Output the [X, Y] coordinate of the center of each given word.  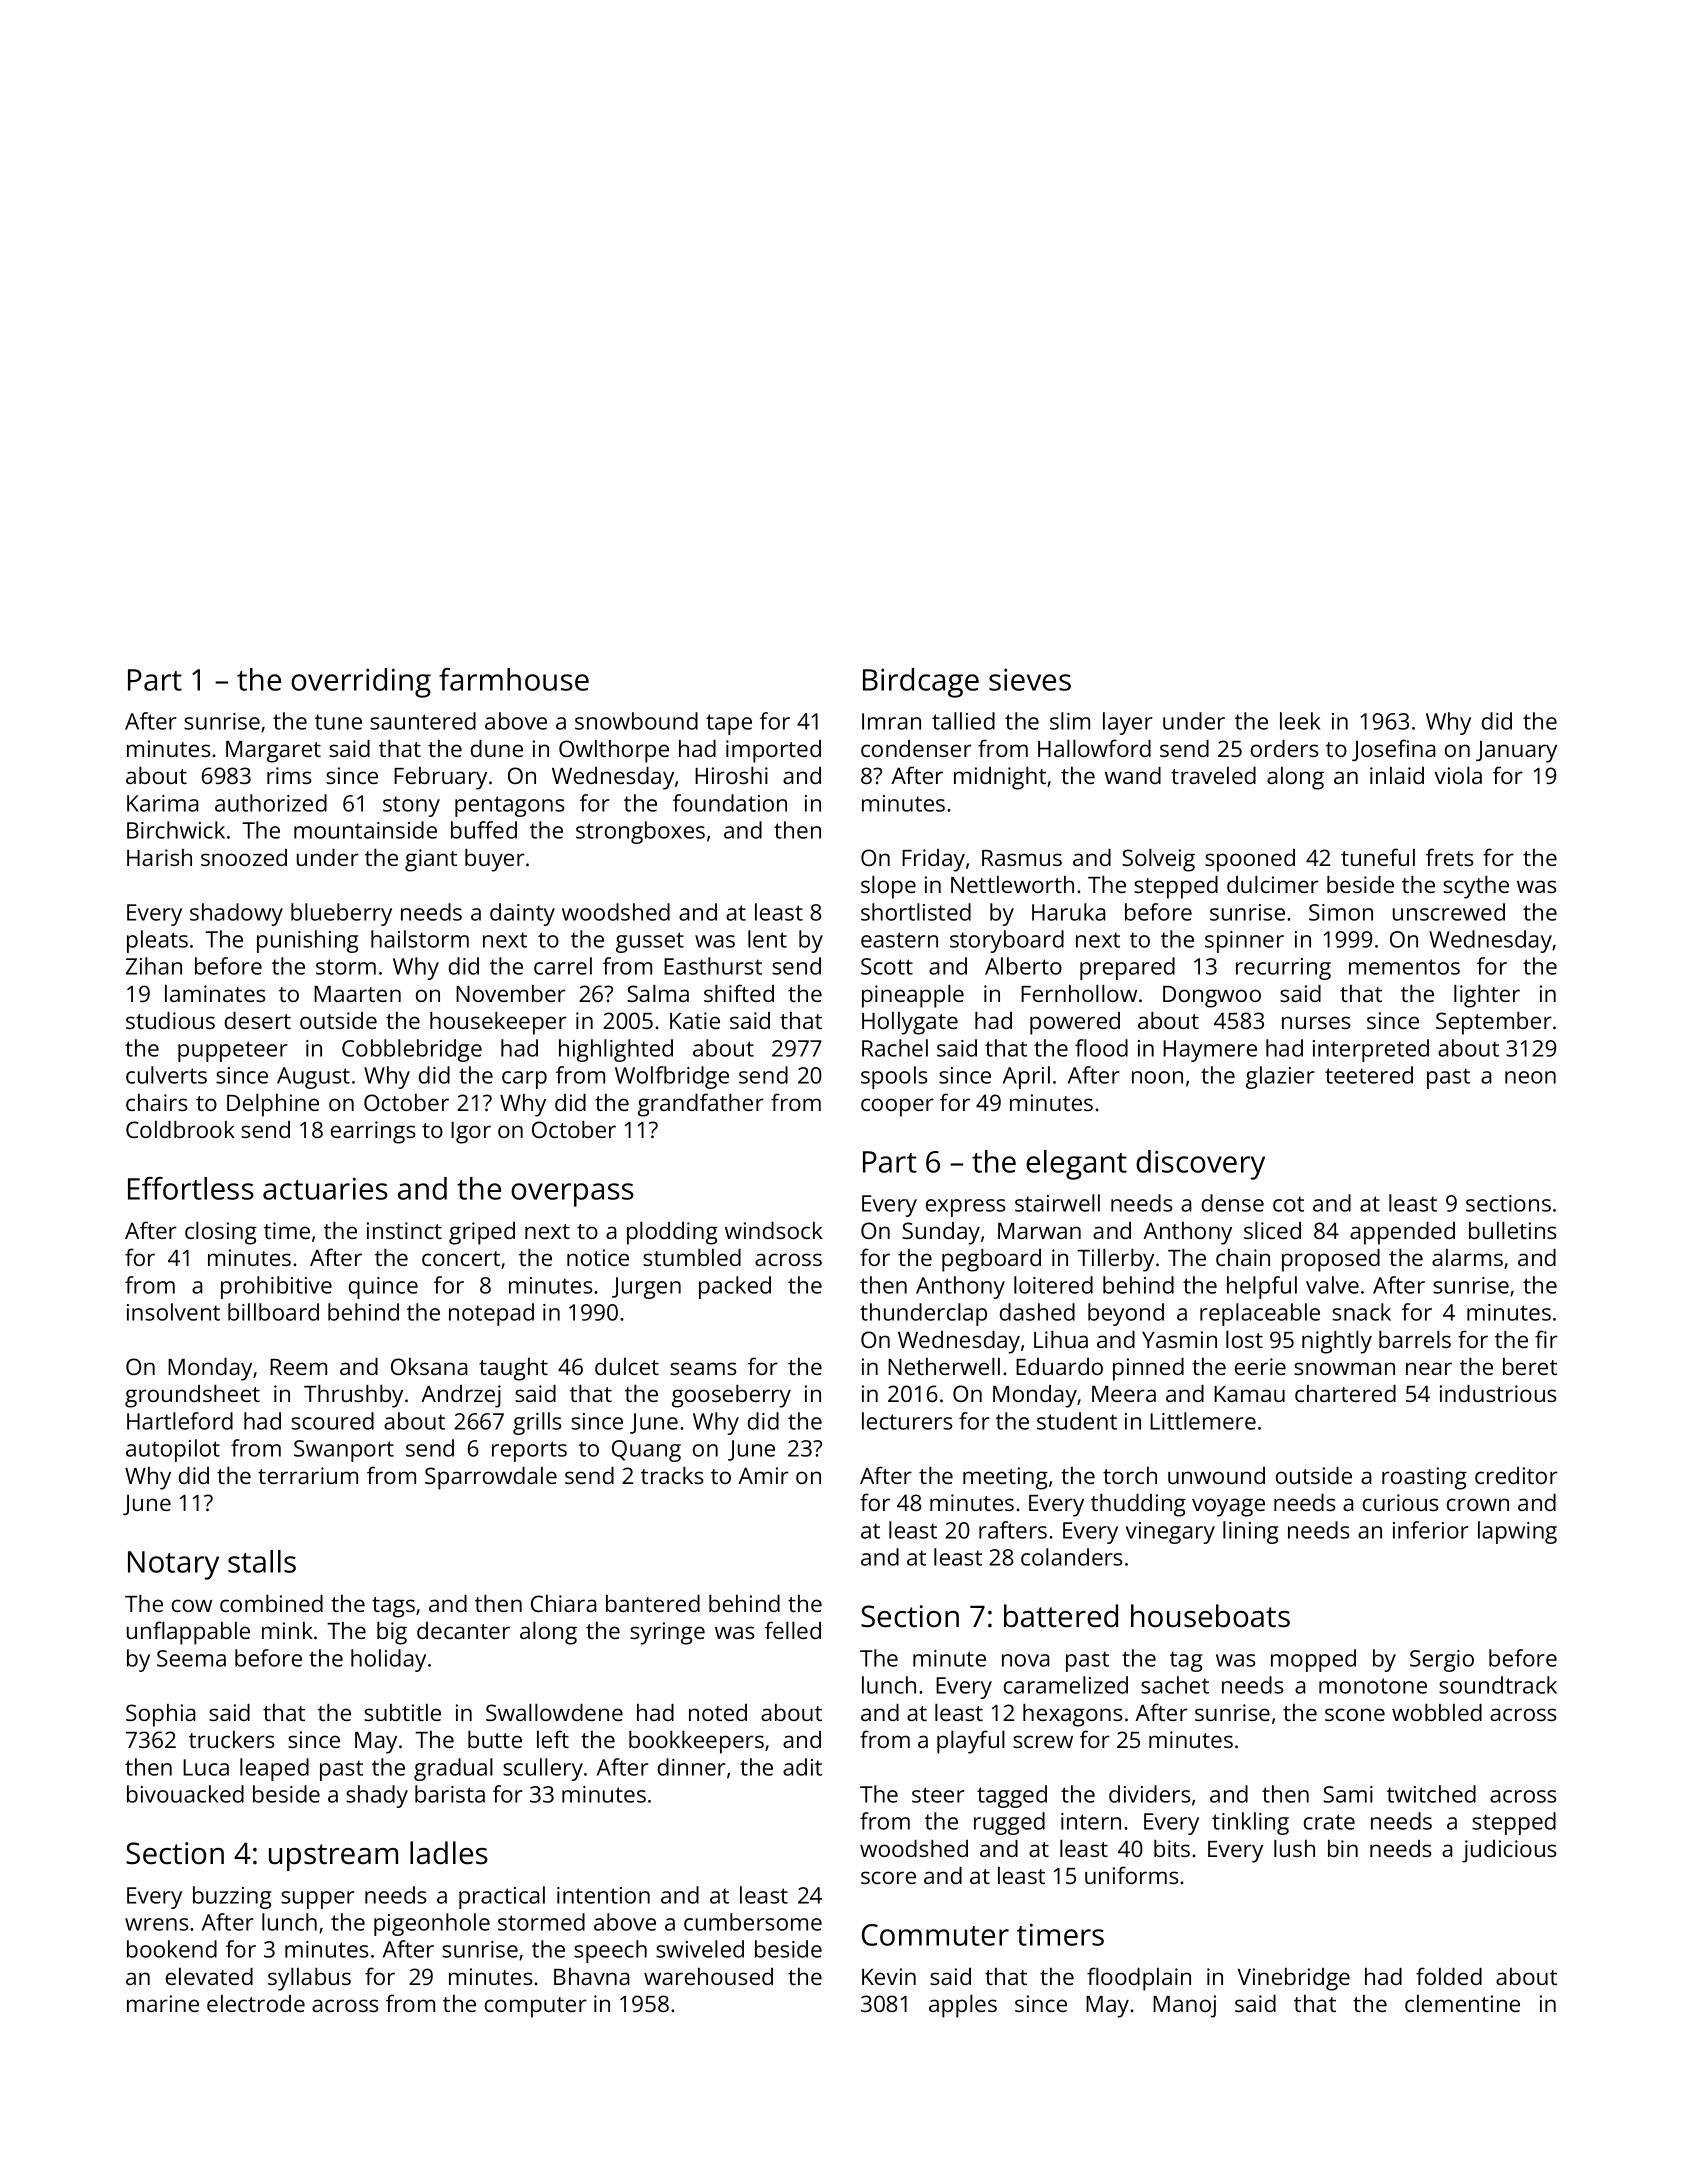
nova [1026, 1660]
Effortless [191, 1188]
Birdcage [921, 683]
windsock [774, 1230]
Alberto [1023, 966]
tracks [672, 1475]
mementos [1404, 967]
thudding [1138, 1505]
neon [1530, 1077]
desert [258, 1020]
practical [502, 1897]
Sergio [1442, 1661]
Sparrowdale [491, 1478]
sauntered [423, 721]
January [1516, 752]
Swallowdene [554, 1712]
